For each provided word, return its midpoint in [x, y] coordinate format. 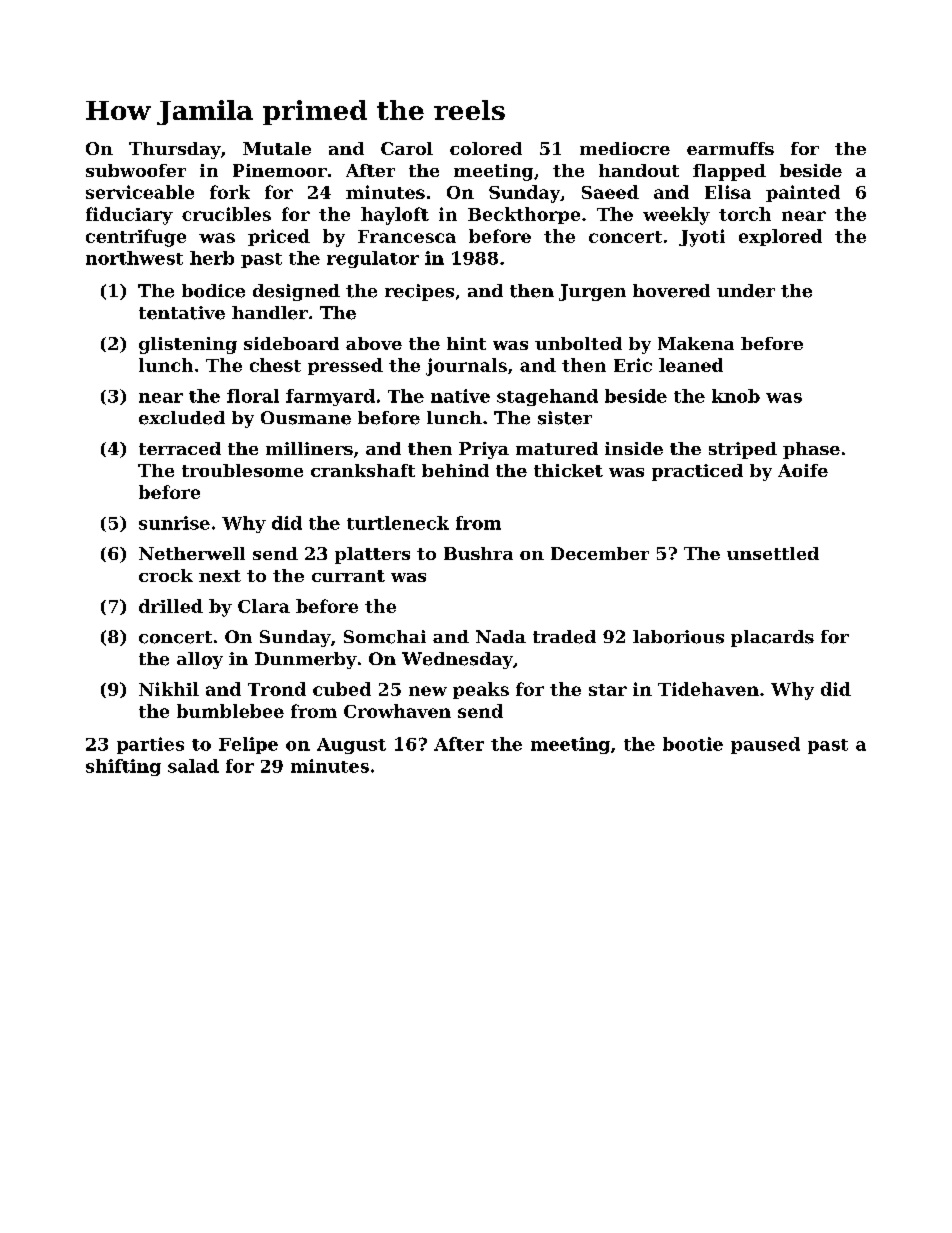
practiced [697, 472]
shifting [123, 767]
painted [803, 193]
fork [230, 192]
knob [736, 396]
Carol [407, 148]
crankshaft [363, 470]
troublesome [242, 470]
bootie [693, 744]
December [600, 553]
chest [275, 365]
